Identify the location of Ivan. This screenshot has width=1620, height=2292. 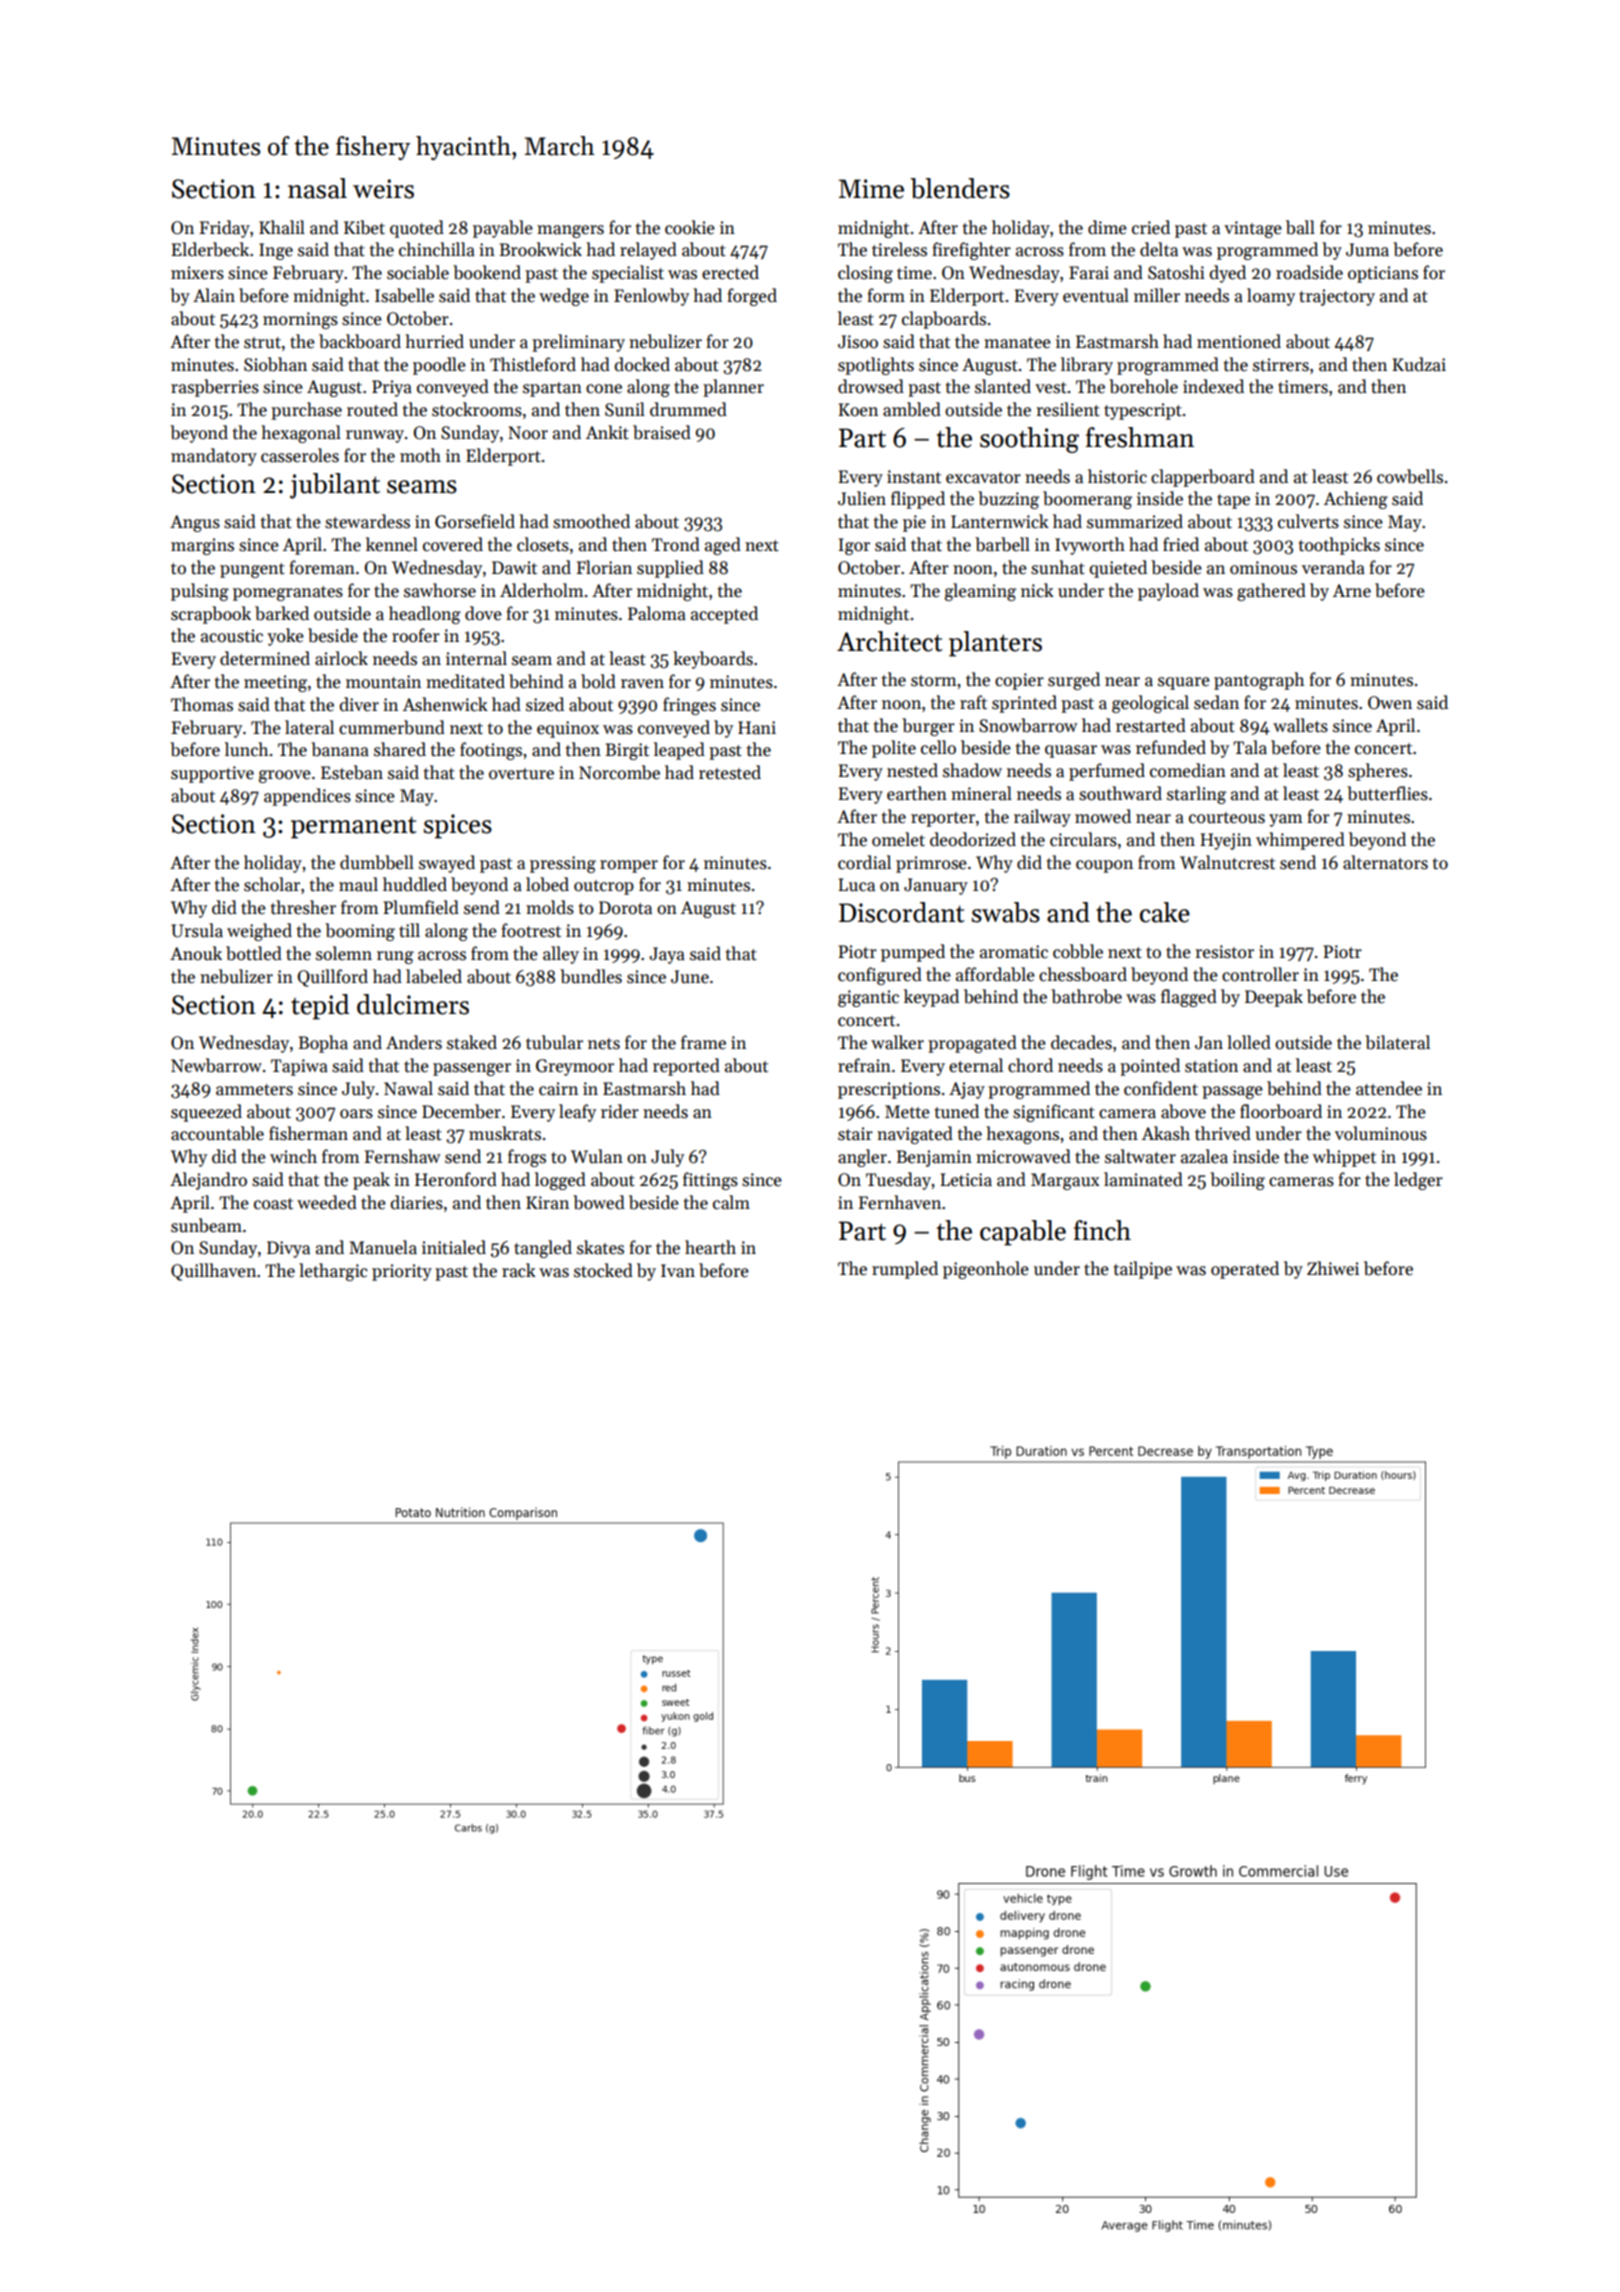
(678, 1271).
